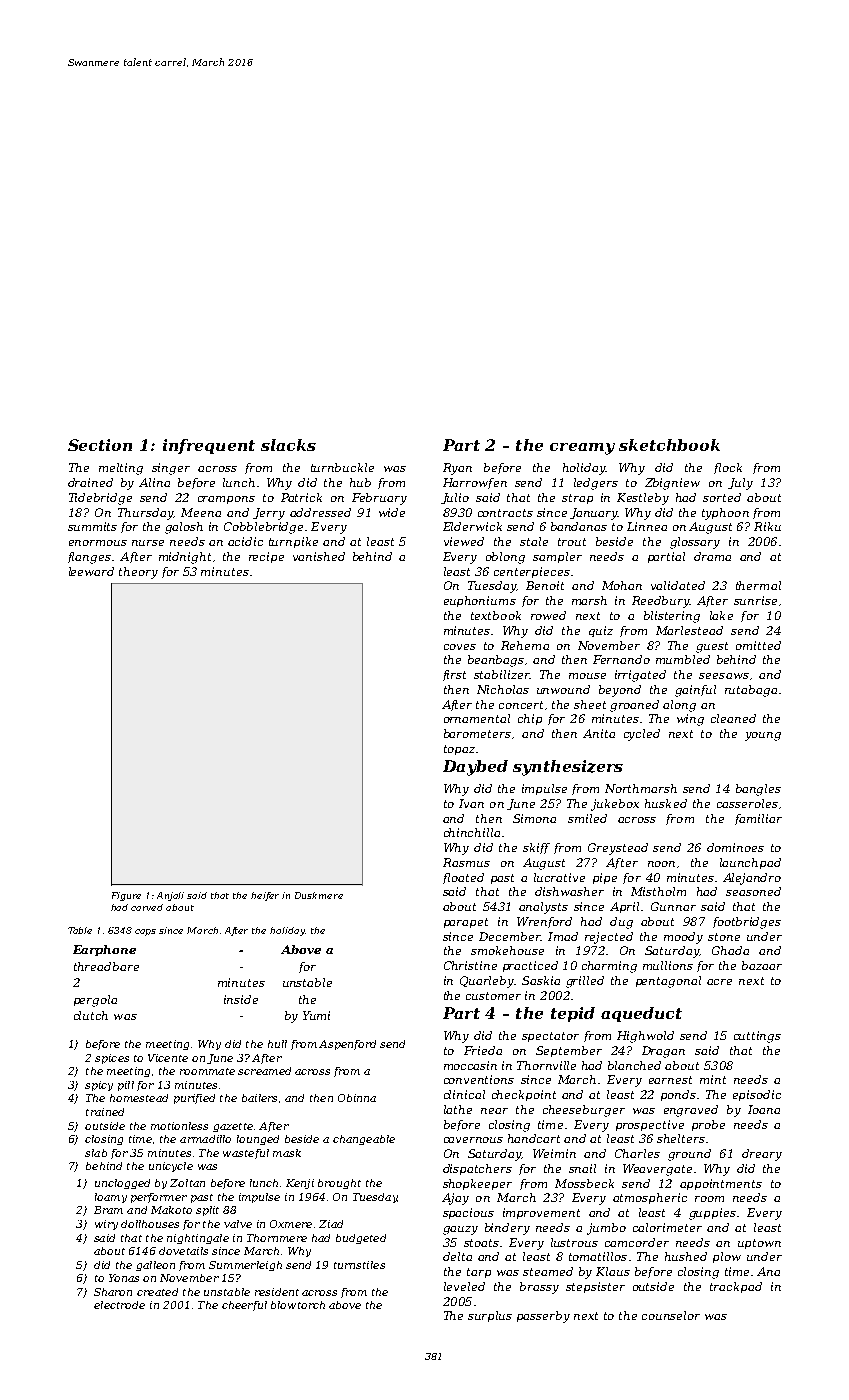  I want to click on clinical, so click(464, 1094).
